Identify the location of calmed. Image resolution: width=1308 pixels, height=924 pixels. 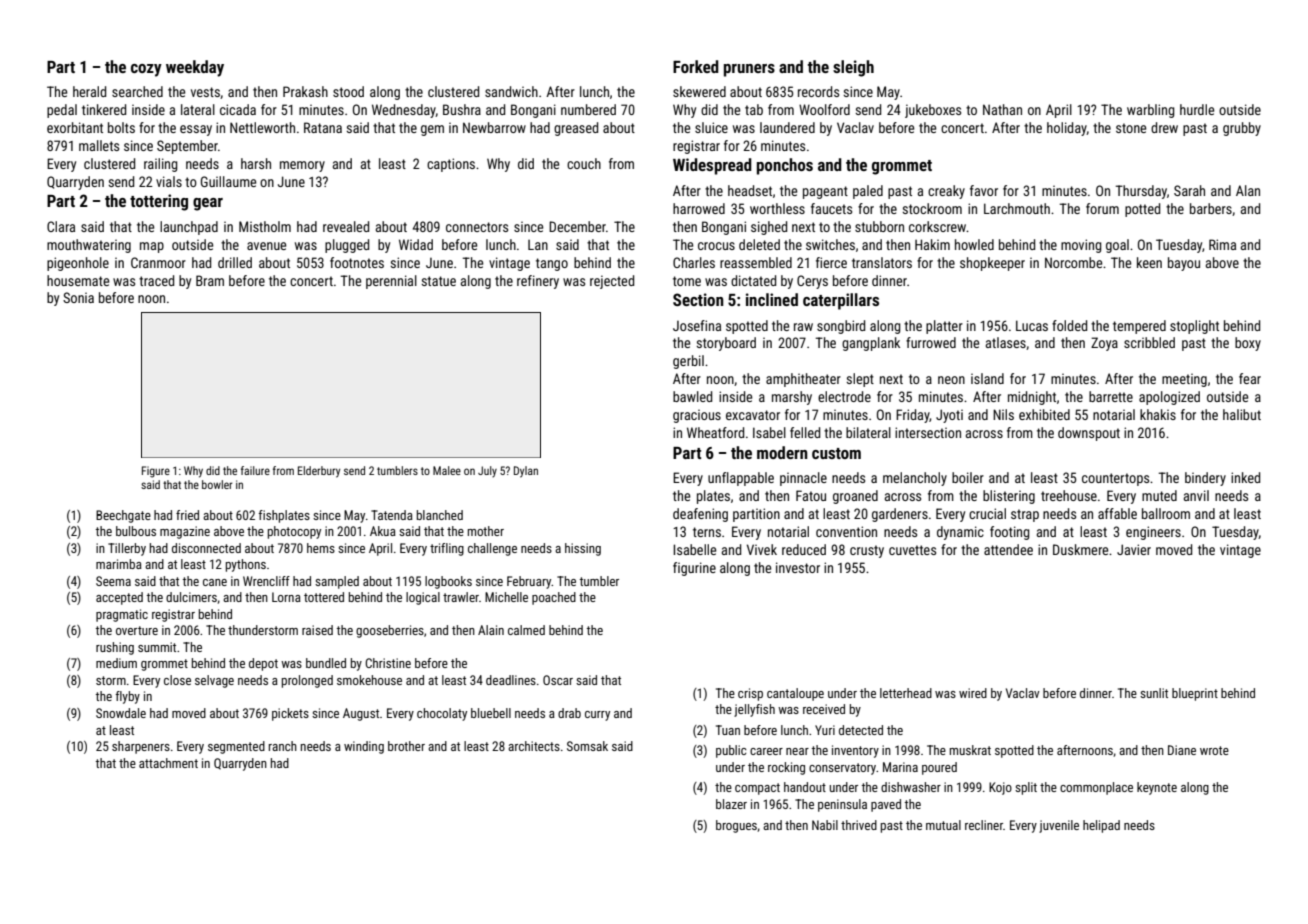
(526, 630).
